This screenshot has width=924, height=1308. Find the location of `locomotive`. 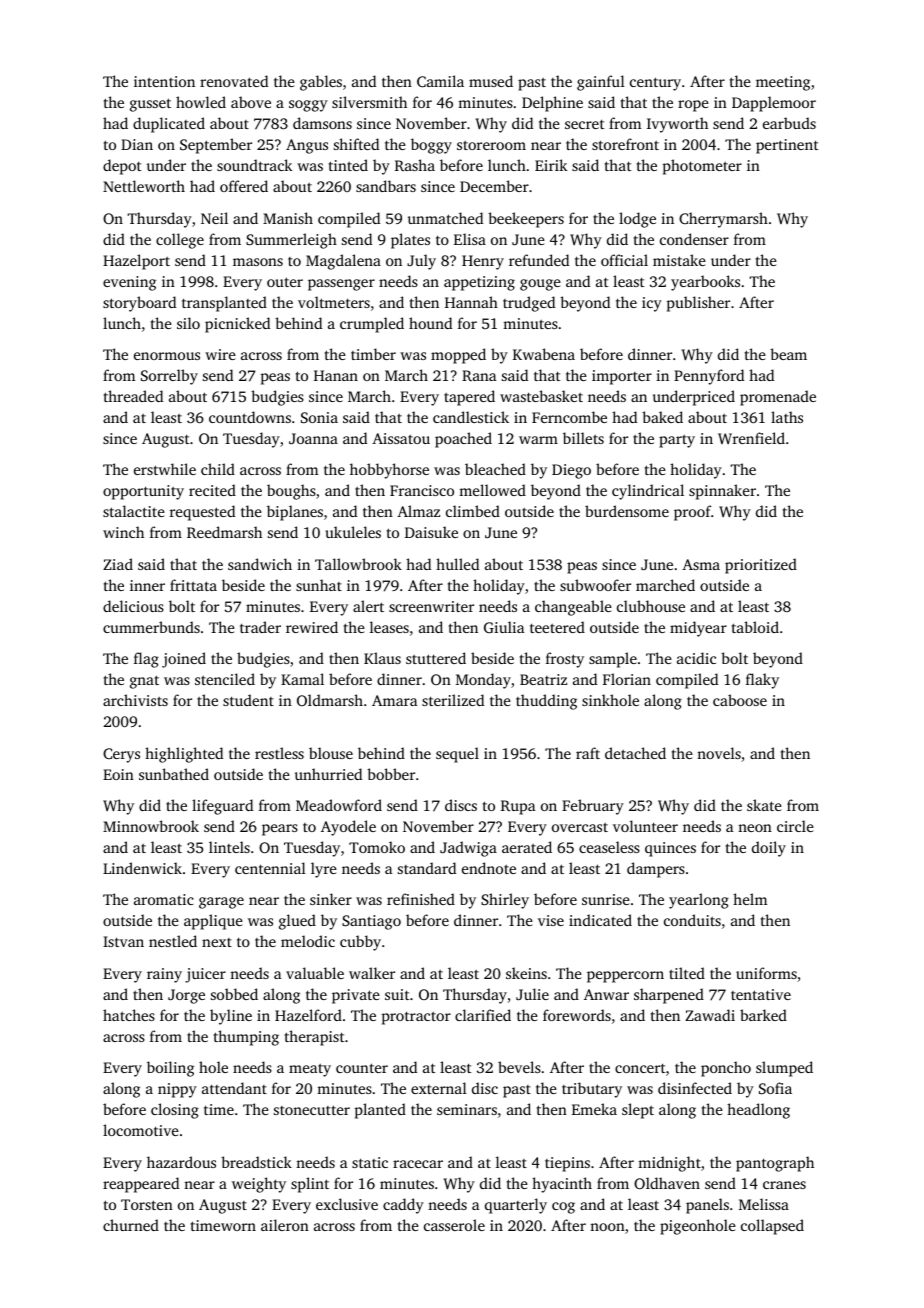

locomotive is located at coordinates (141, 1130).
